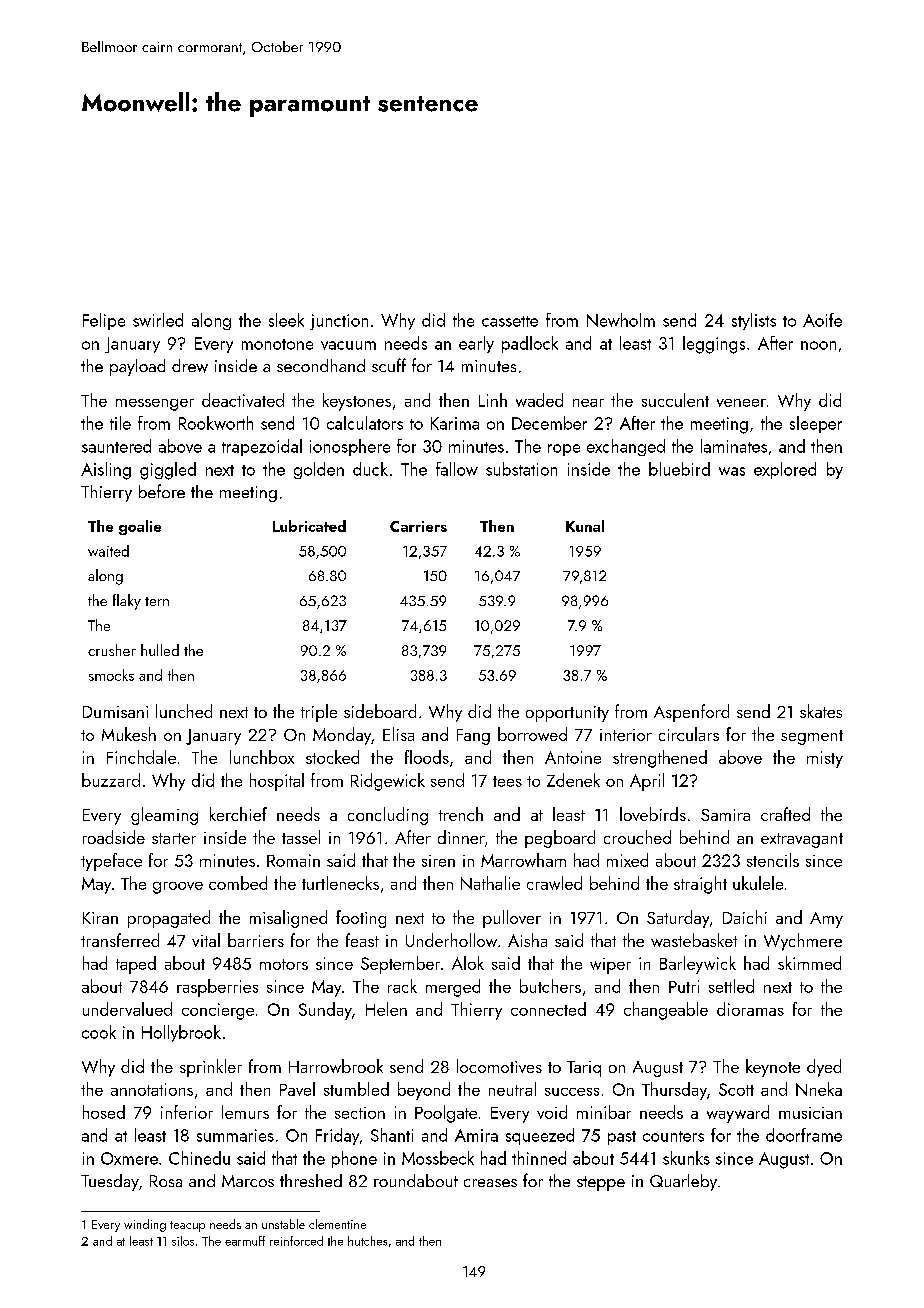 The image size is (924, 1308). I want to click on laminates, so click(734, 446).
